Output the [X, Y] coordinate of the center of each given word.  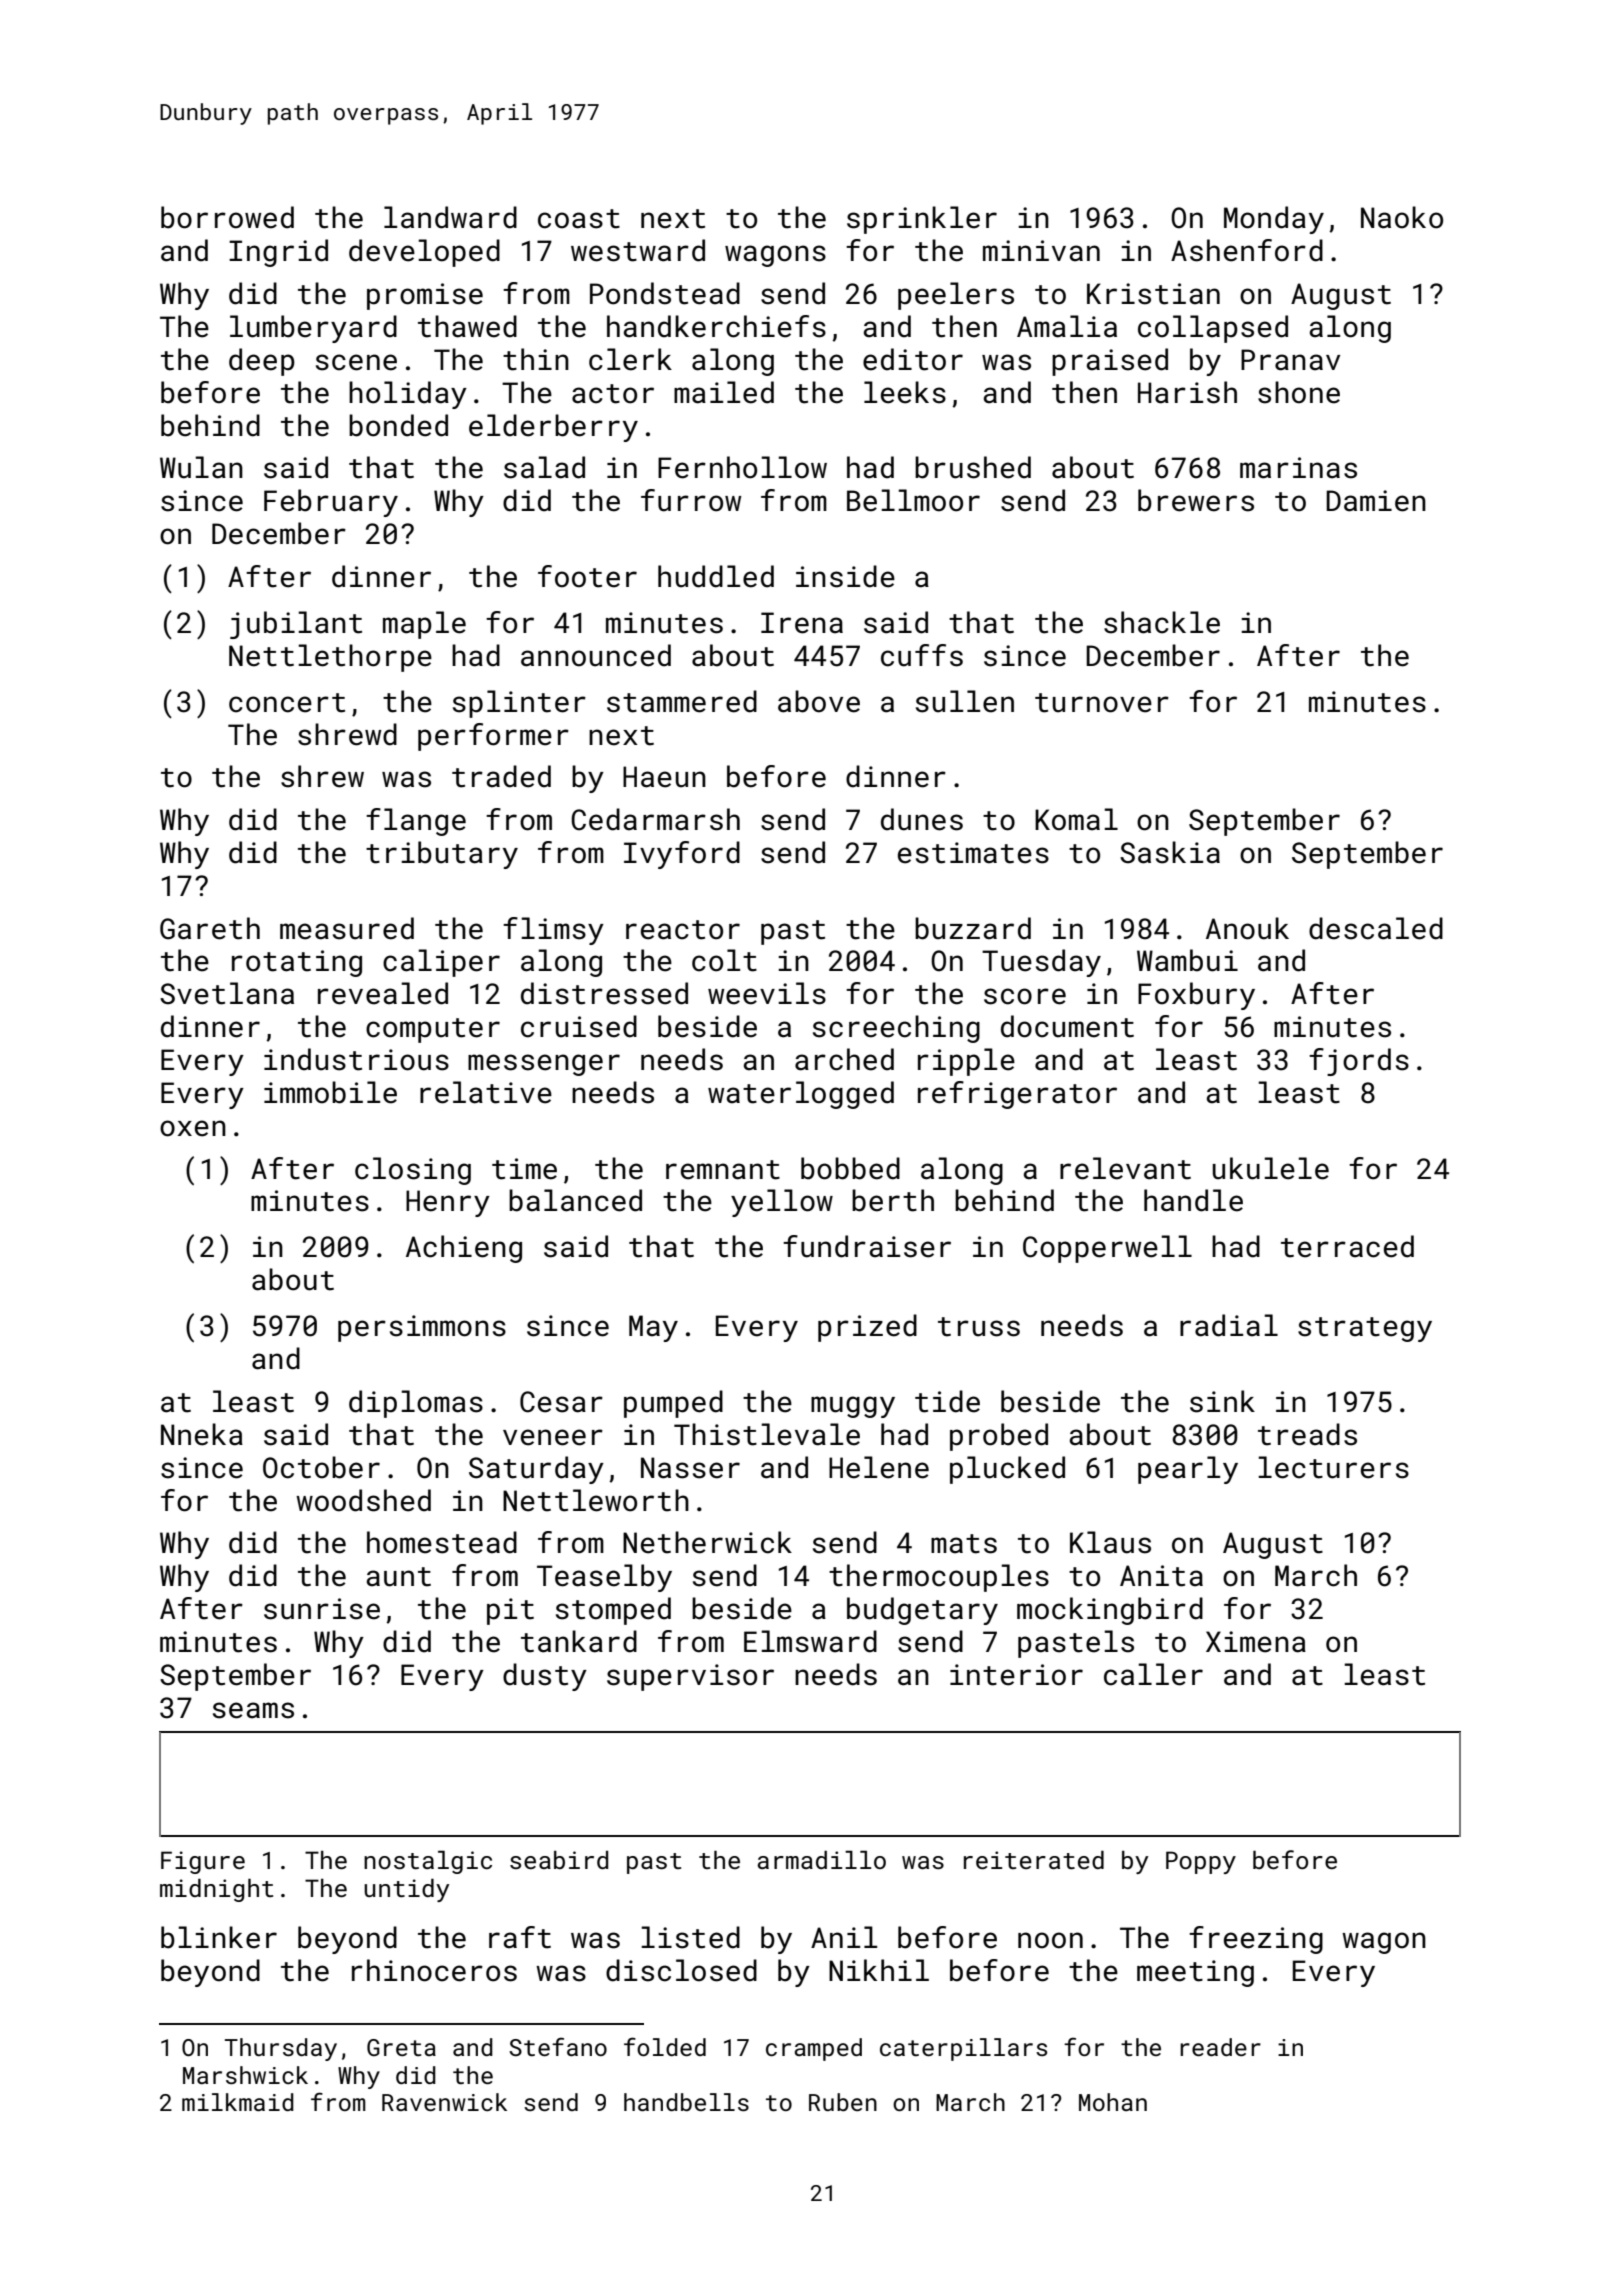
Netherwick [707, 1542]
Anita [1161, 1576]
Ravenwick [444, 2102]
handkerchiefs [716, 326]
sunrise [322, 1609]
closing [413, 1171]
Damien [1376, 501]
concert [287, 703]
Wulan [201, 467]
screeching [896, 1029]
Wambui [1187, 960]
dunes [922, 819]
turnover [1102, 703]
